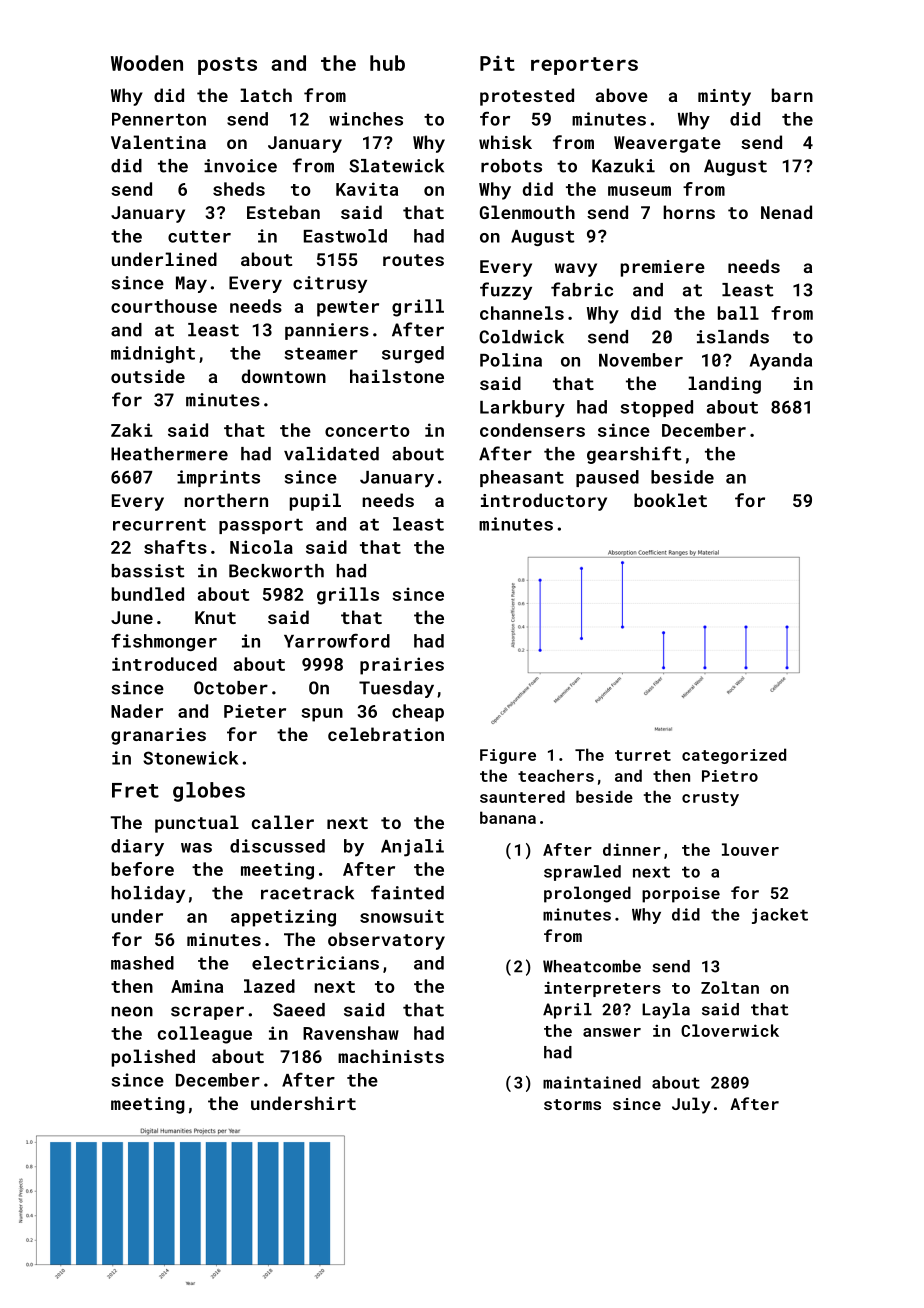  I want to click on shafts, so click(175, 547).
